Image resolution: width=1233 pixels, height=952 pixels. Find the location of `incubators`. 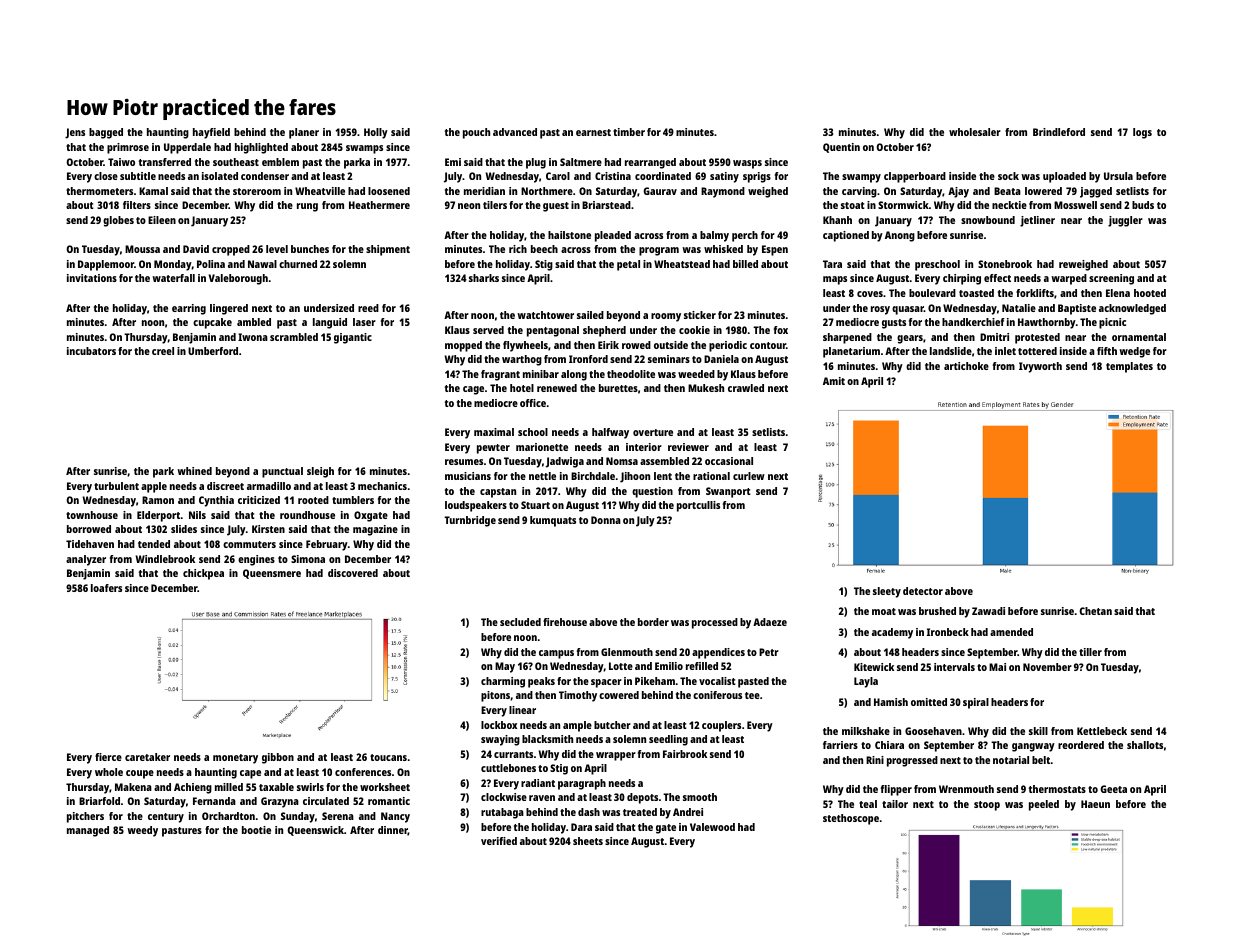

incubators is located at coordinates (91, 351).
